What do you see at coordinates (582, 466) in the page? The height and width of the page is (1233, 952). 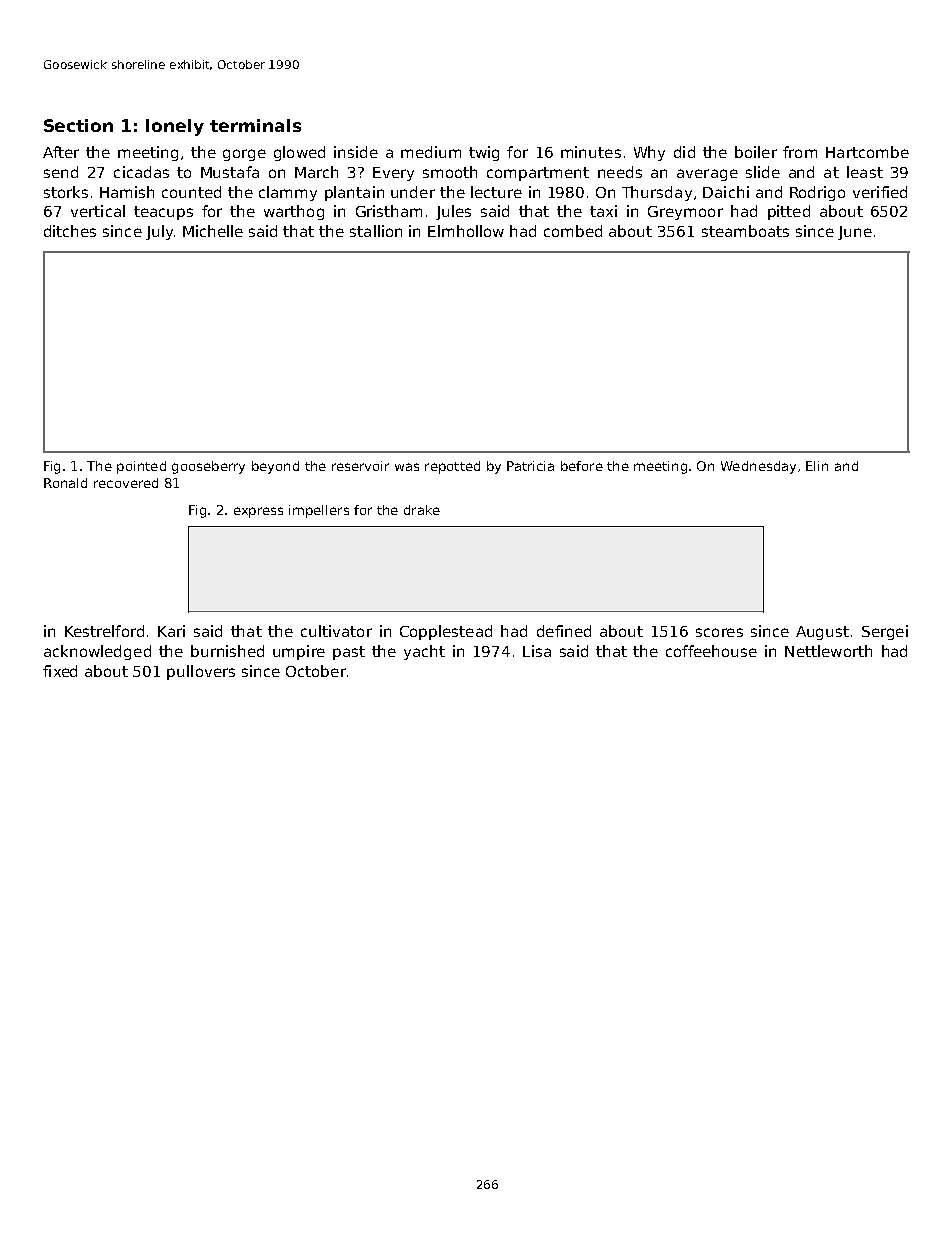 I see `before` at bounding box center [582, 466].
